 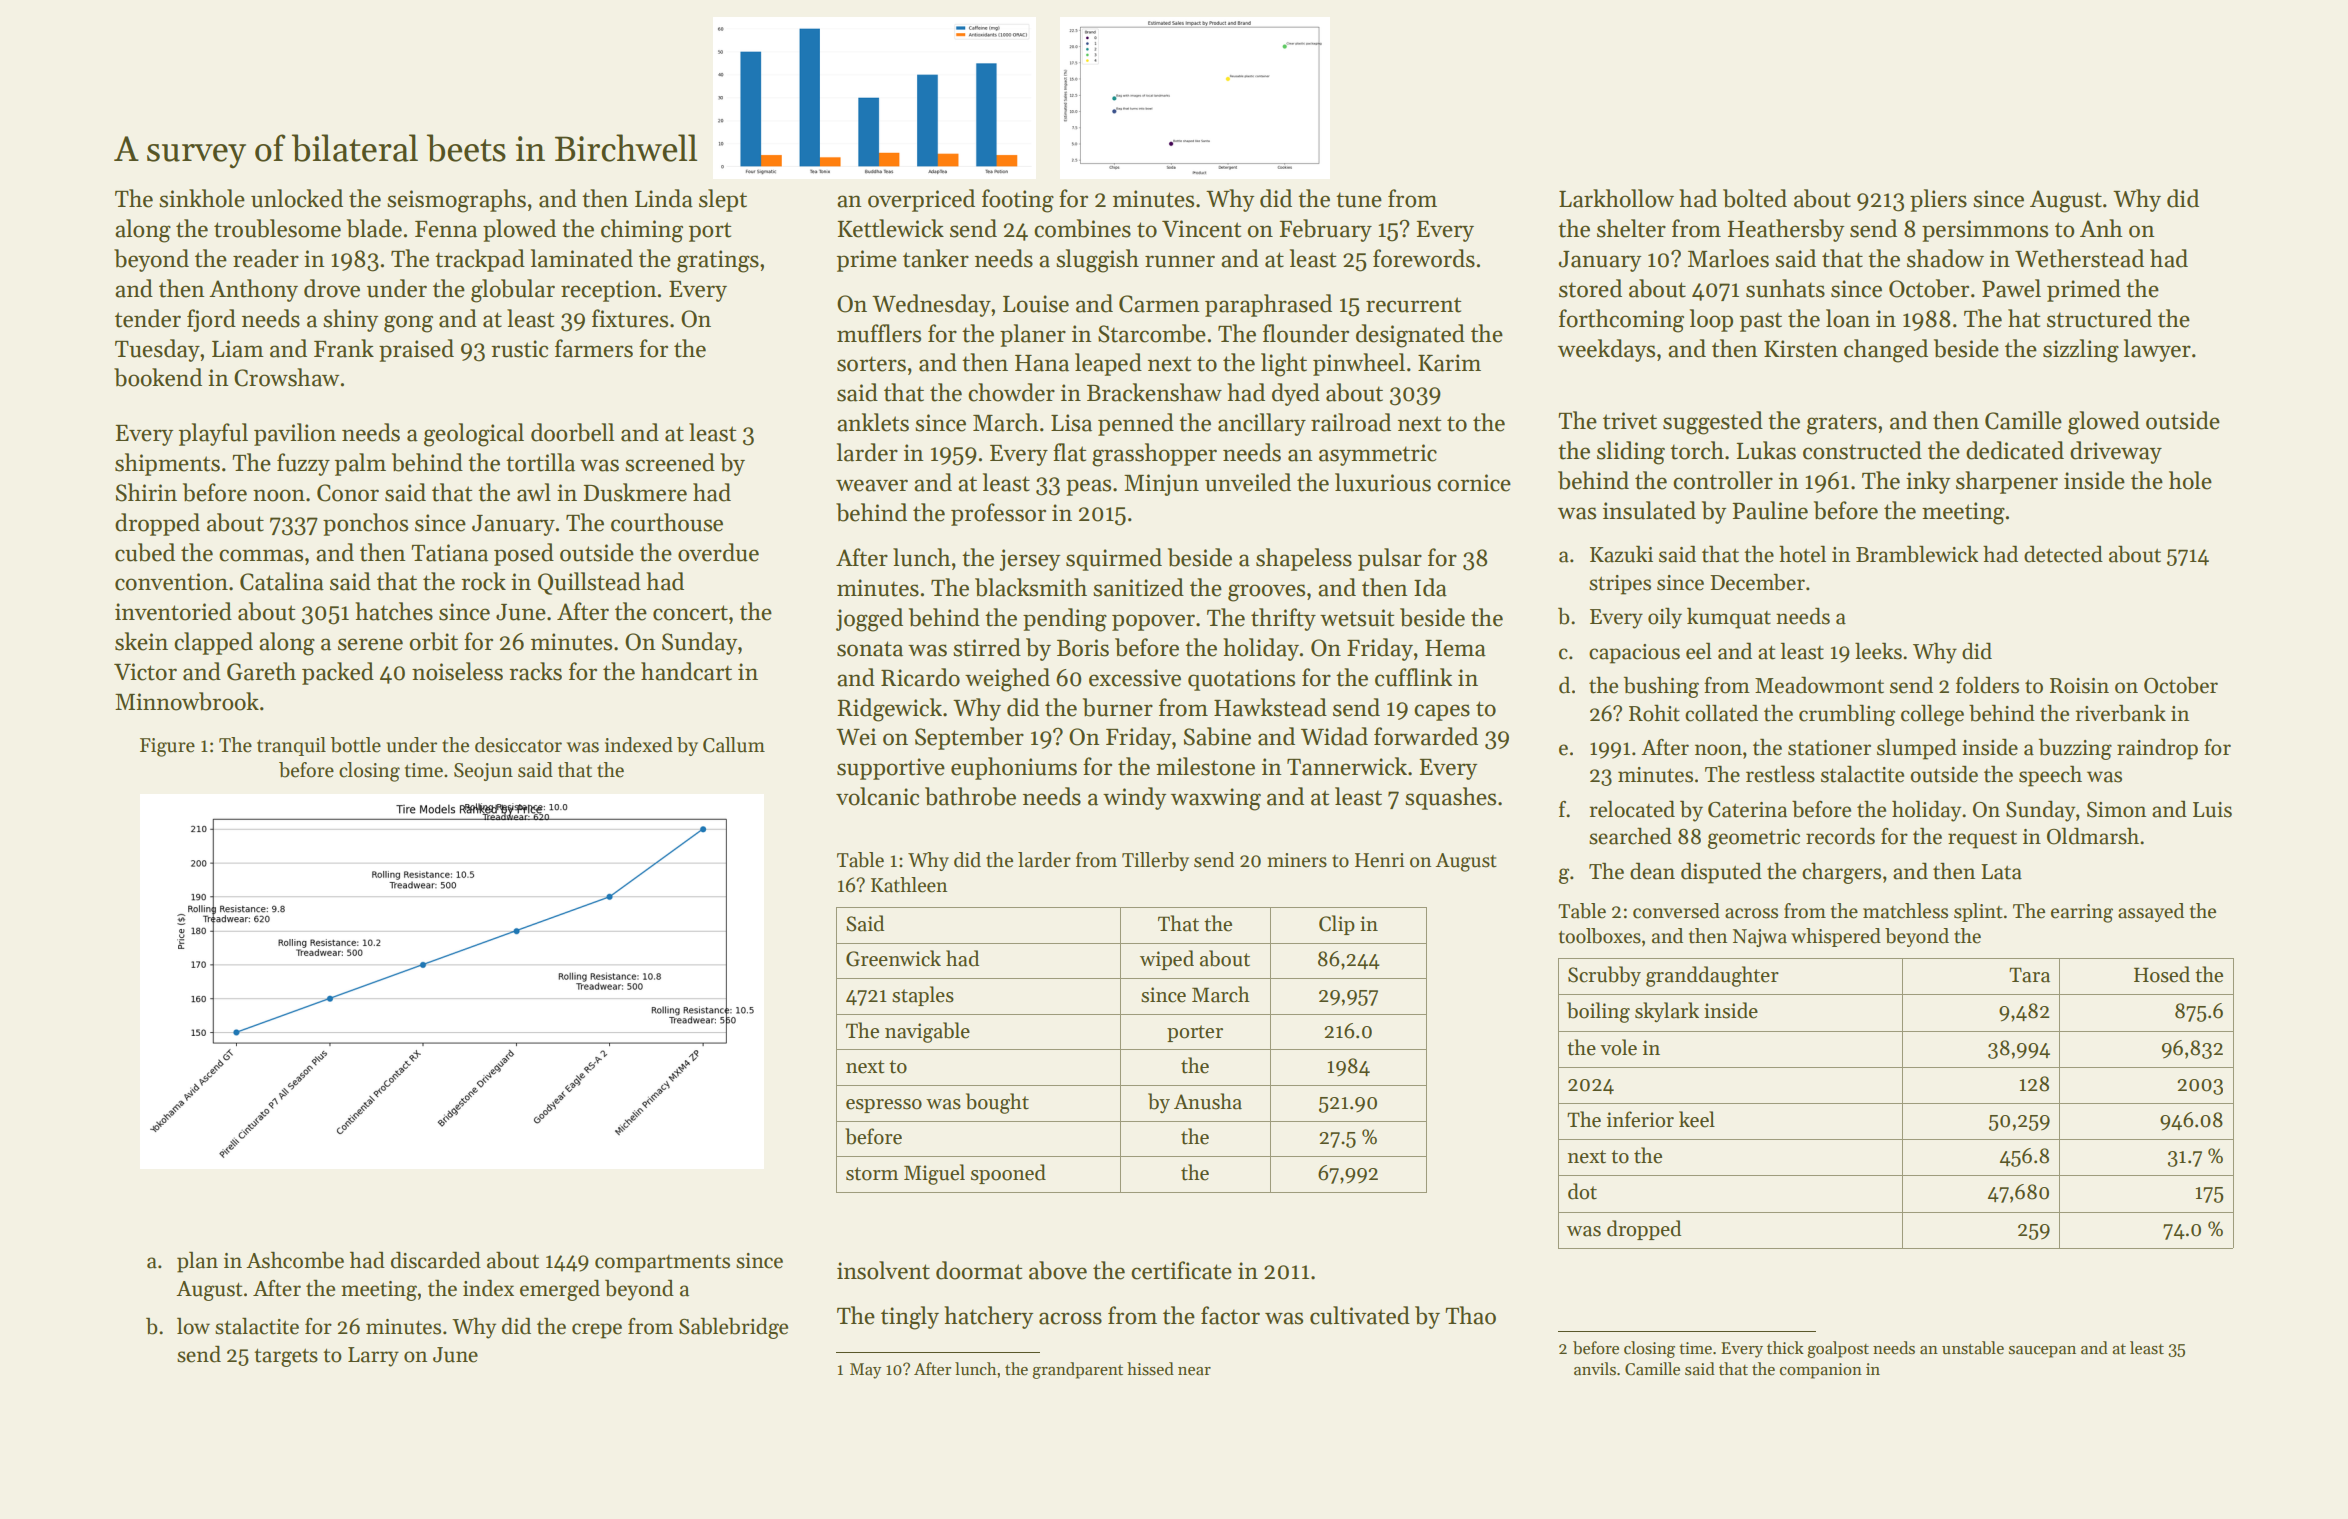 What do you see at coordinates (1201, 229) in the screenshot?
I see `Vincent` at bounding box center [1201, 229].
